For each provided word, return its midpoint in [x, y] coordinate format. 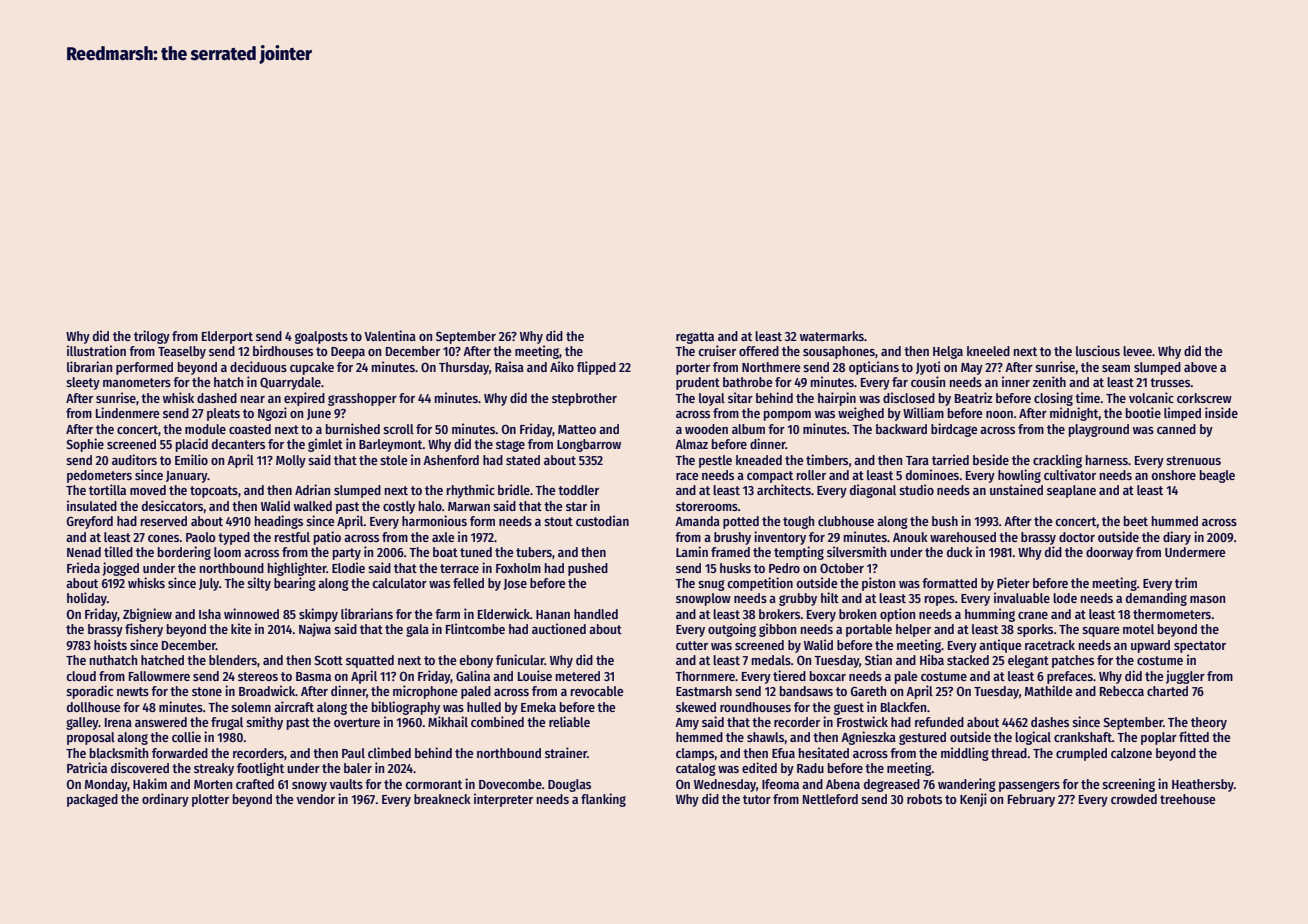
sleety [83, 383]
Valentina [390, 335]
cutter [692, 645]
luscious [1098, 350]
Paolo [201, 537]
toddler [578, 490]
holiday [87, 599]
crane [1033, 615]
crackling [1057, 461]
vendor [315, 799]
